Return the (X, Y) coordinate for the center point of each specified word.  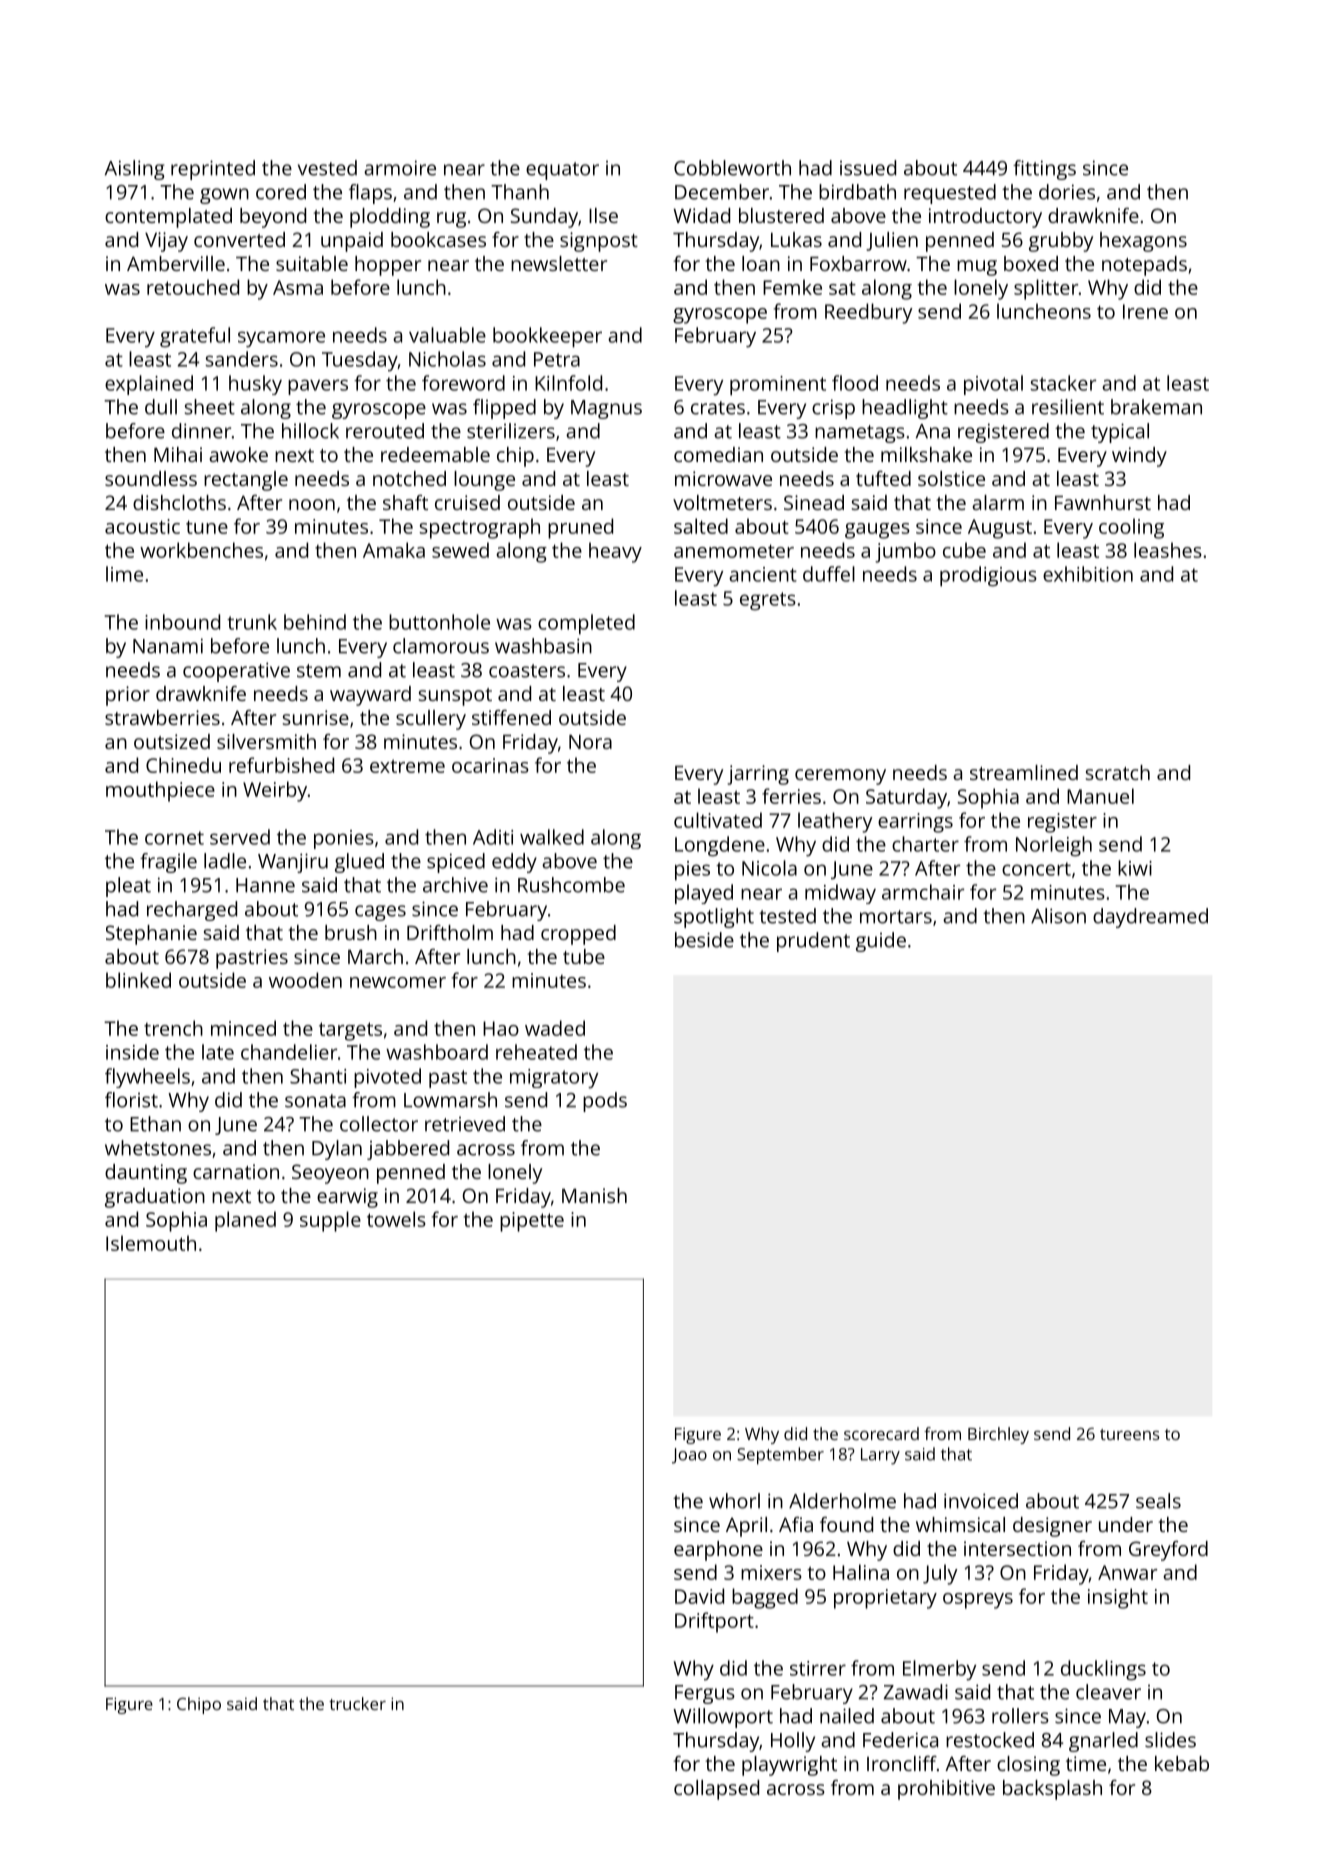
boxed (1031, 263)
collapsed (716, 1790)
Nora (590, 742)
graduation (155, 1198)
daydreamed (1150, 918)
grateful (195, 337)
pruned (580, 528)
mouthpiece (160, 791)
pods (605, 1102)
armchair (923, 892)
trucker (357, 1703)
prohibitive (946, 1790)
